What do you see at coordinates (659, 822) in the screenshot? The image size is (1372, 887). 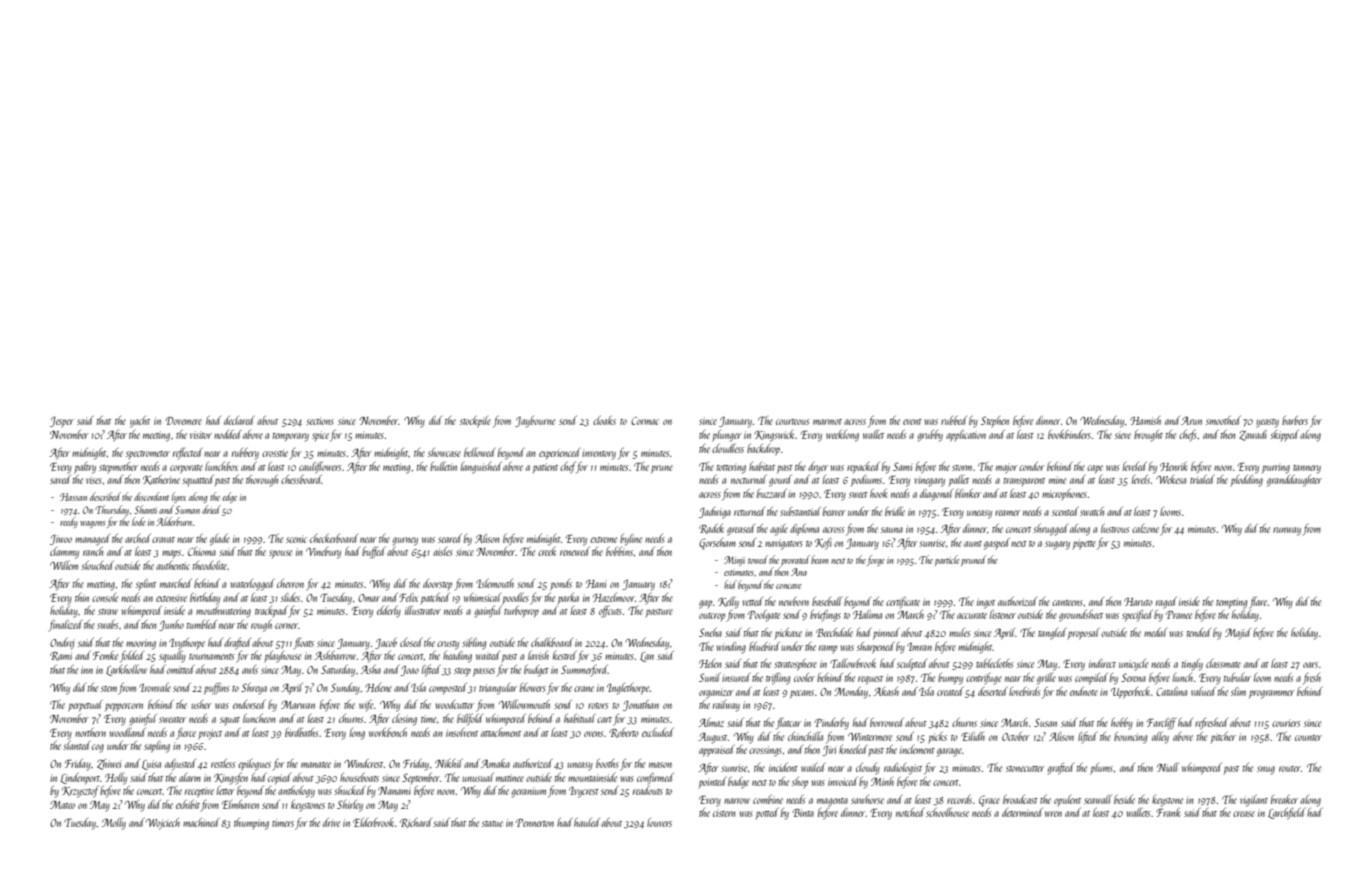 I see `louvers` at bounding box center [659, 822].
